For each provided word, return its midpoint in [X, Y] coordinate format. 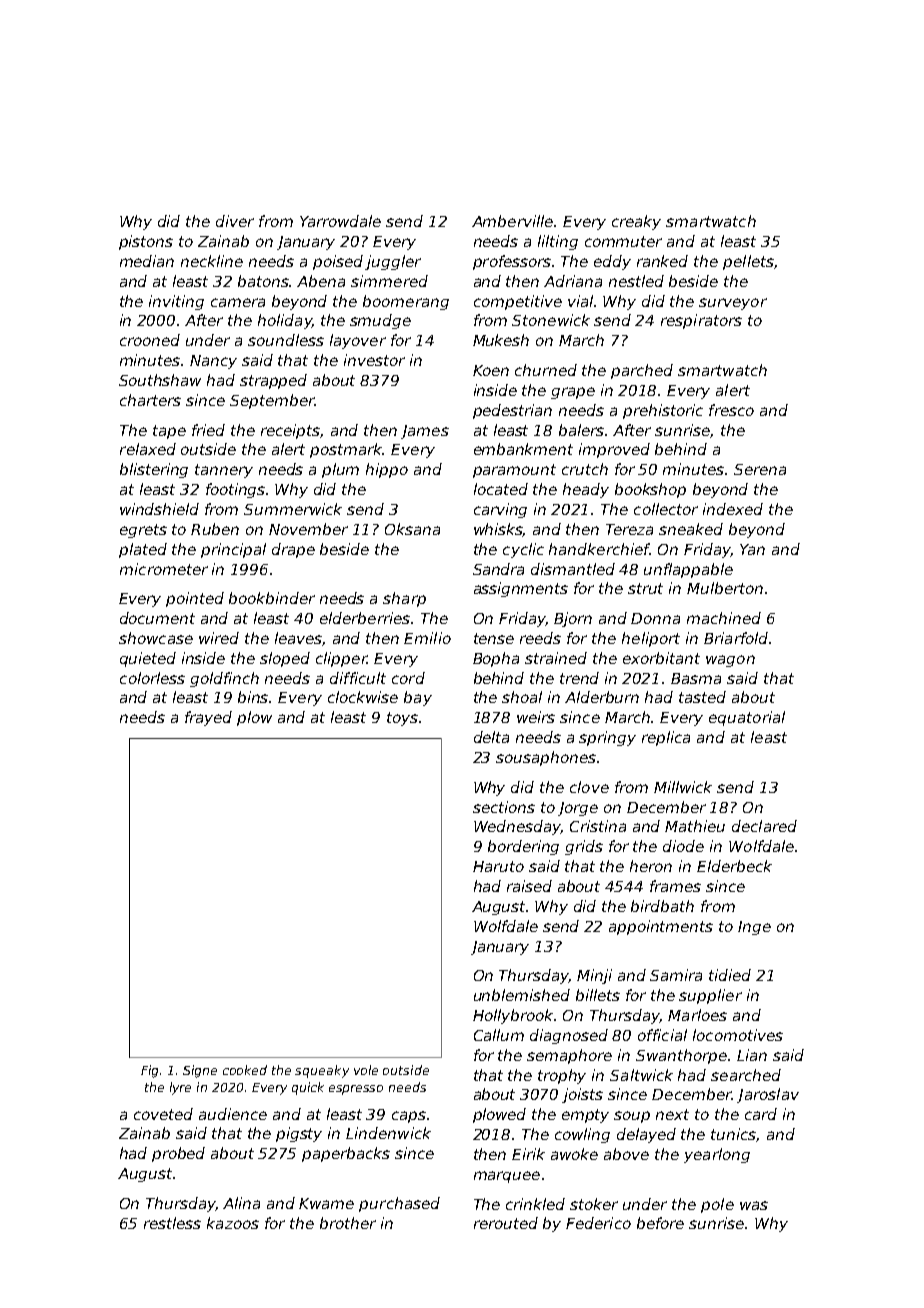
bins [253, 697]
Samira [676, 975]
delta [491, 737]
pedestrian [512, 411]
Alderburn [602, 697]
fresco [731, 410]
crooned [150, 340]
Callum [499, 1035]
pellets [748, 262]
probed [178, 1154]
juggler [393, 262]
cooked [245, 1070]
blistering [154, 470]
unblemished [522, 995]
